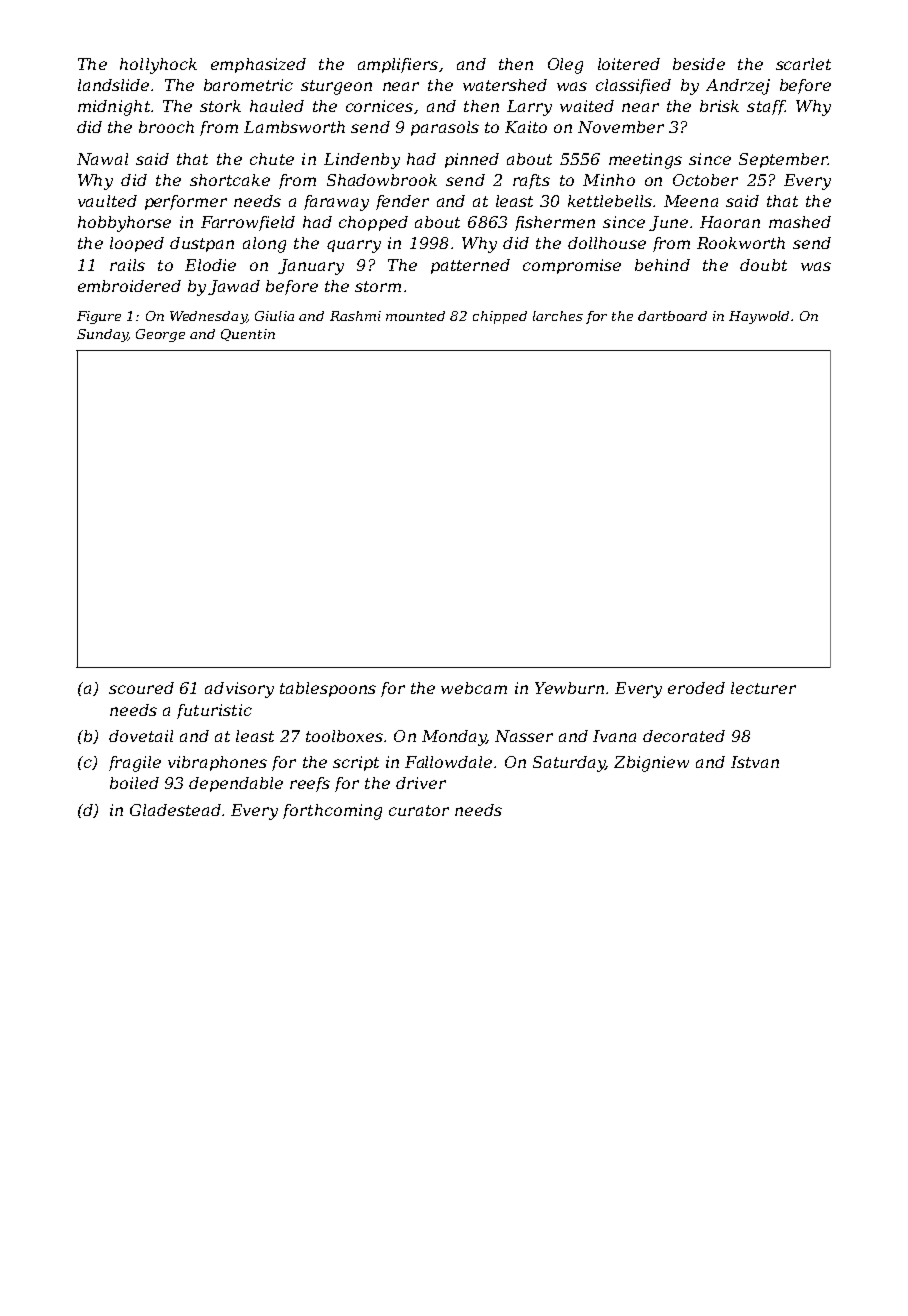  Describe the element at coordinates (328, 689) in the screenshot. I see `tablespoons` at that location.
